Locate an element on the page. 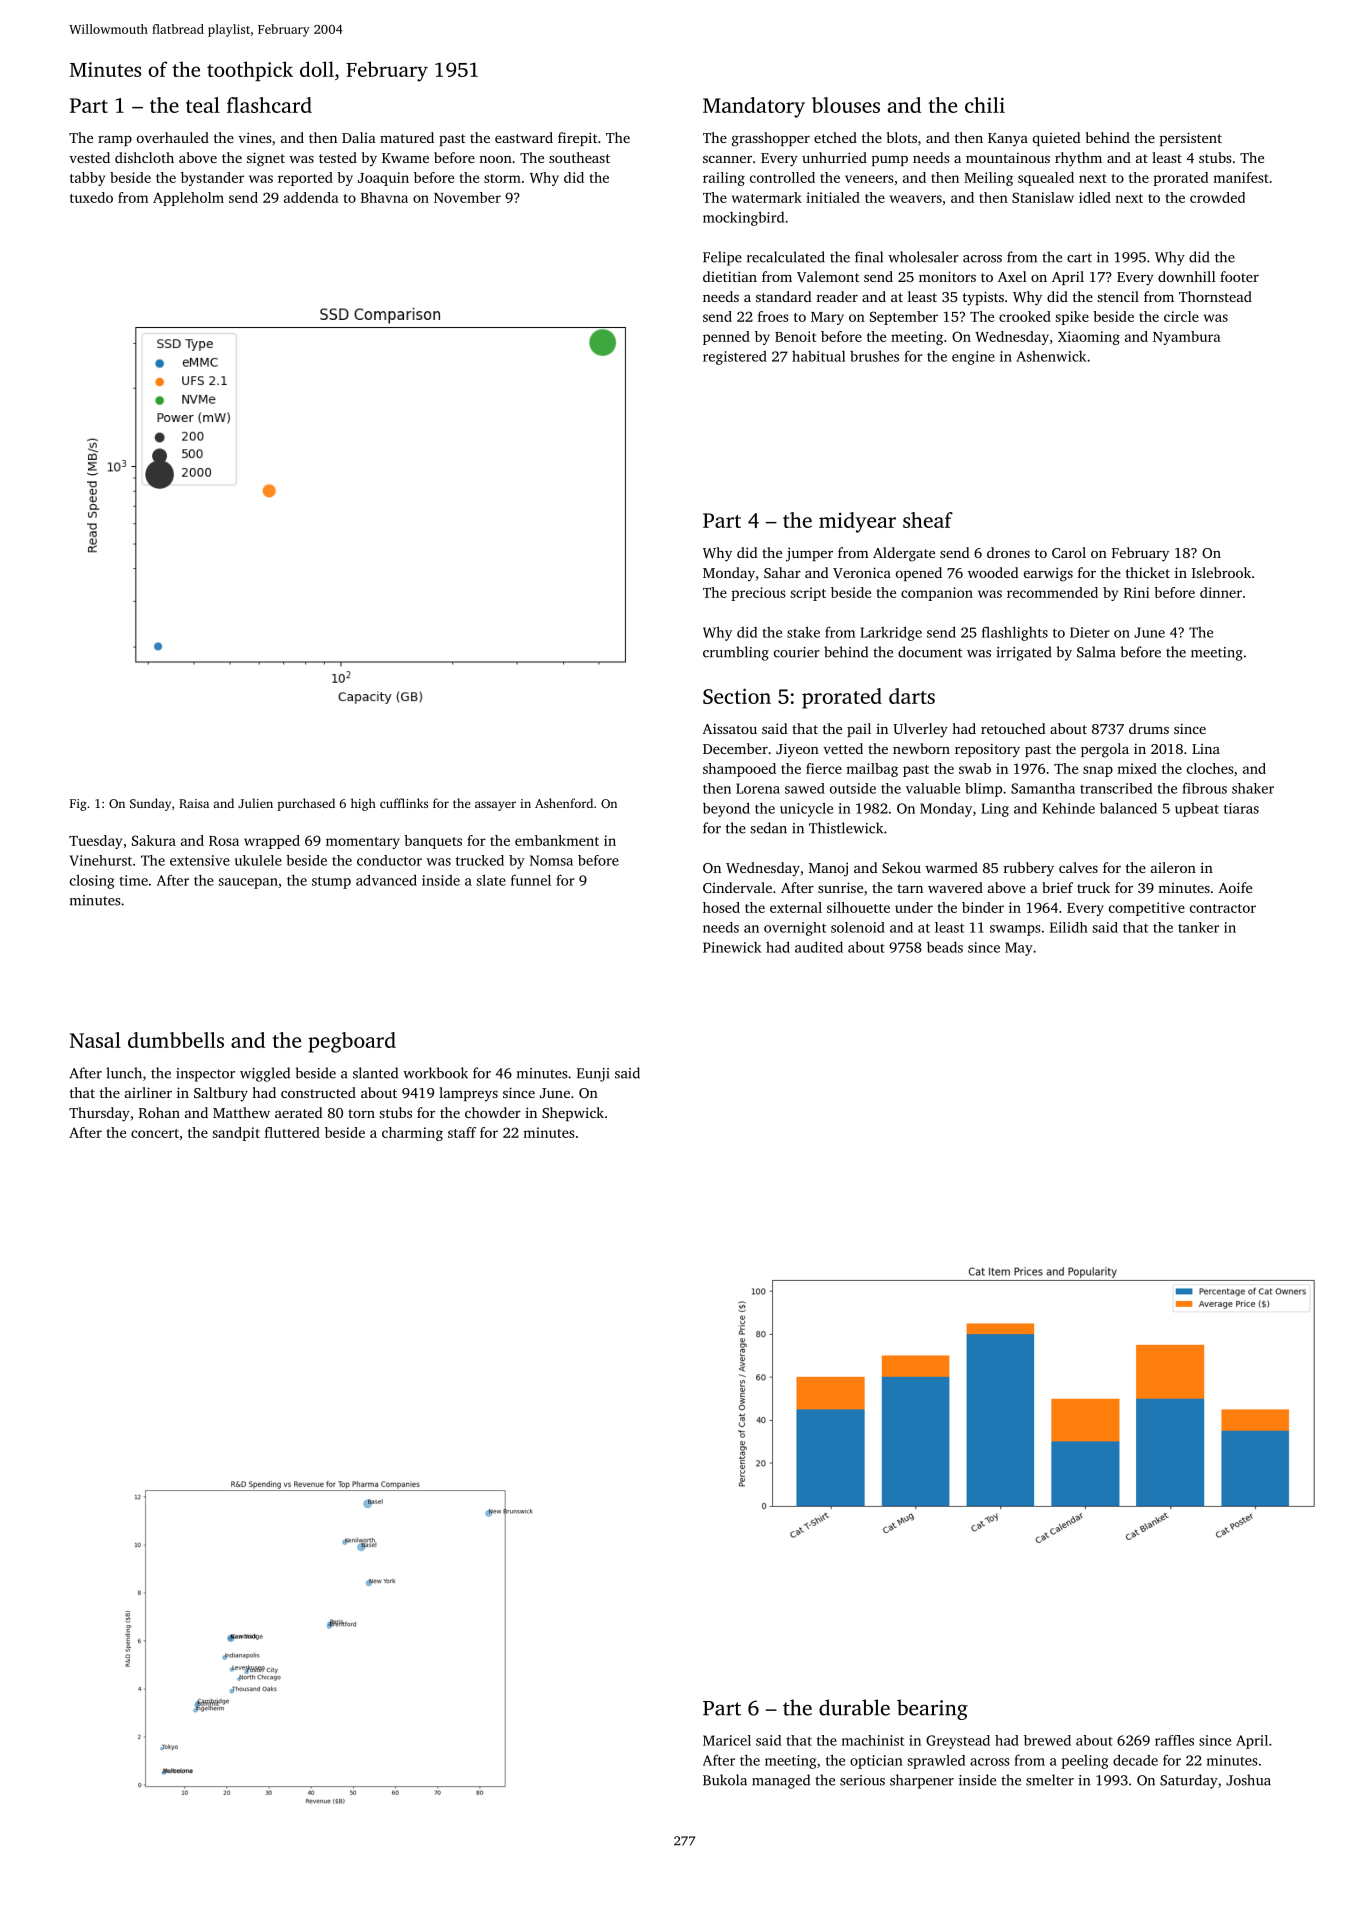 Image resolution: width=1347 pixels, height=1905 pixels. dumbbells is located at coordinates (176, 1040).
